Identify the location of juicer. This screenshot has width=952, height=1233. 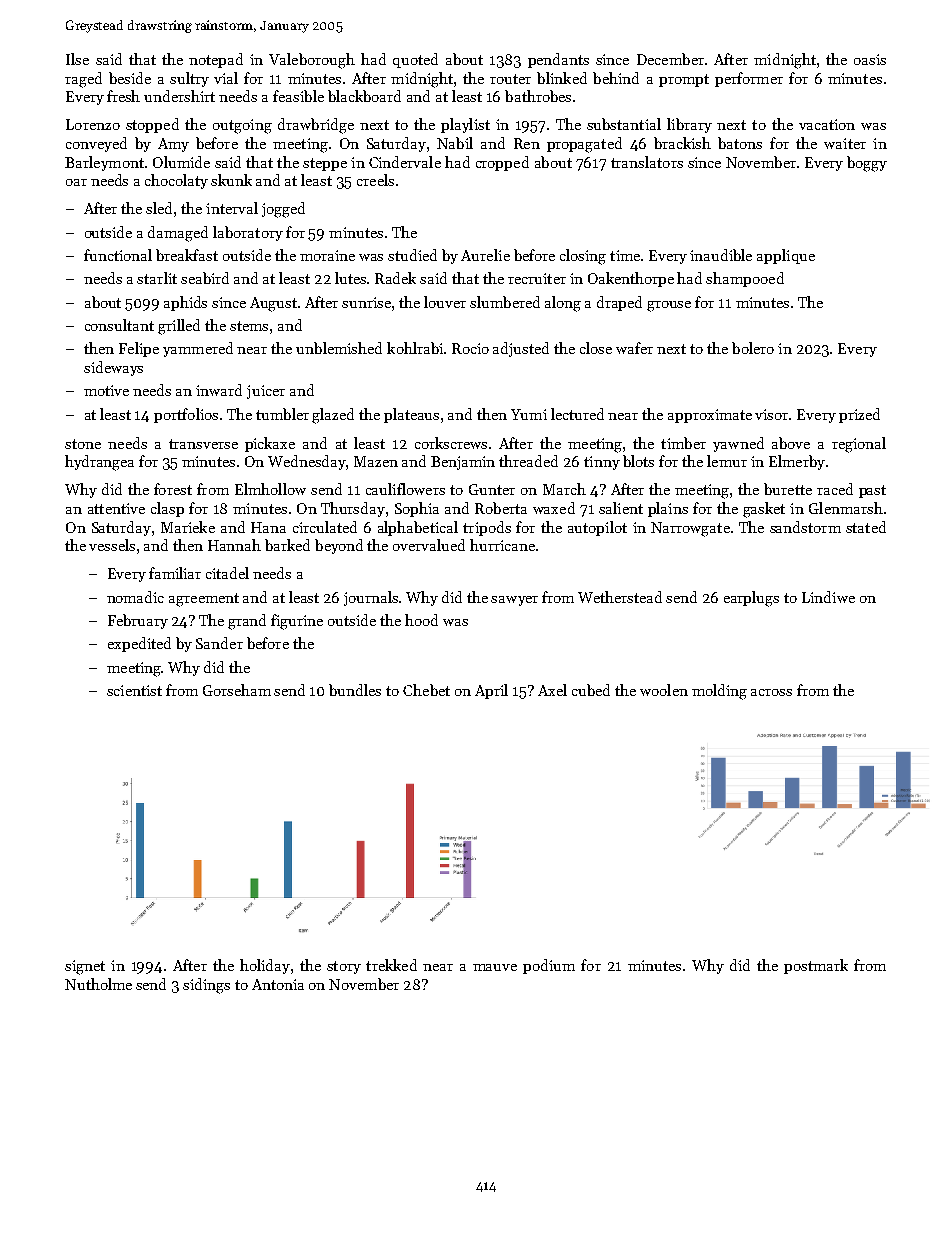
(266, 392).
